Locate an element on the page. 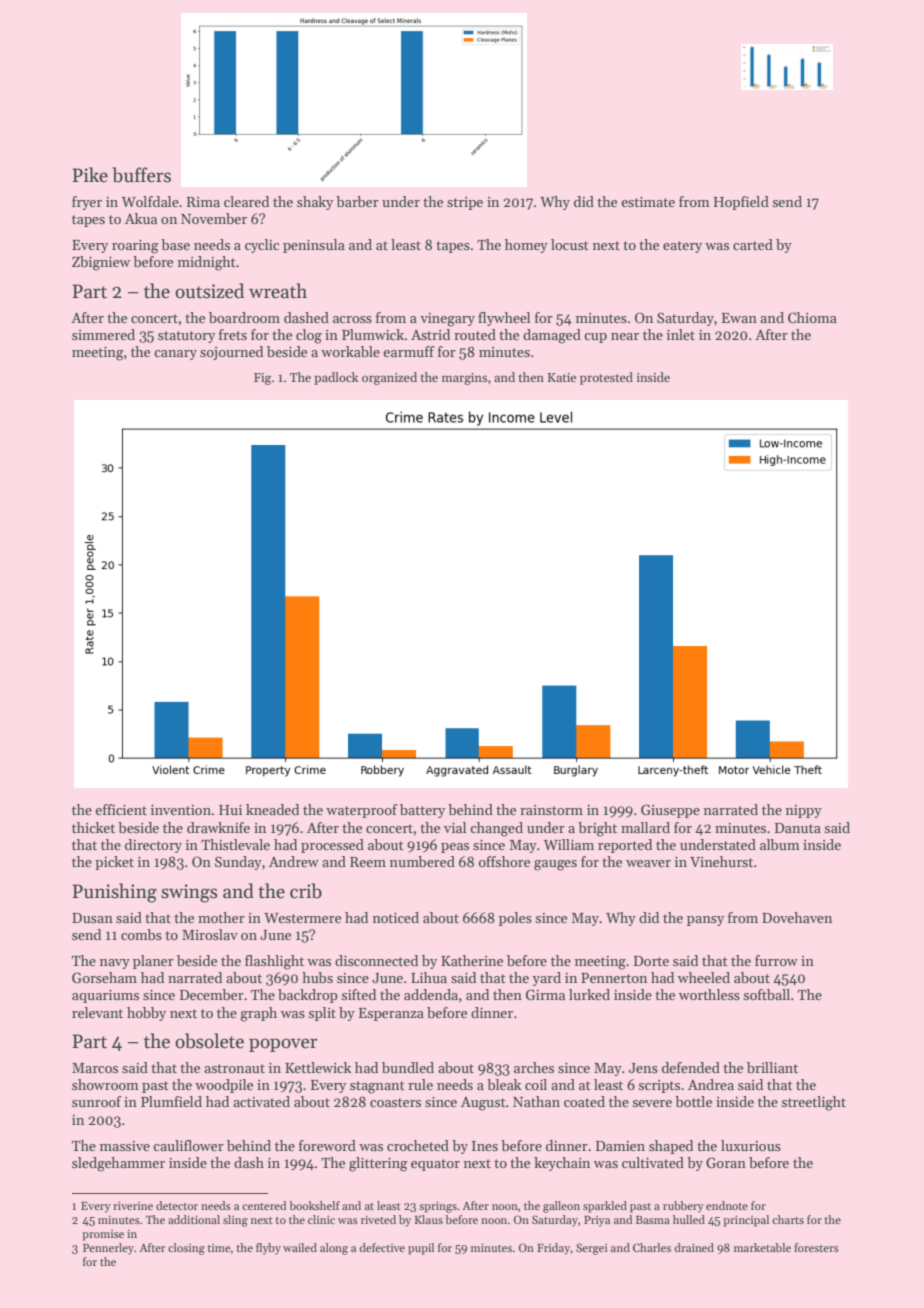  sling is located at coordinates (235, 1221).
